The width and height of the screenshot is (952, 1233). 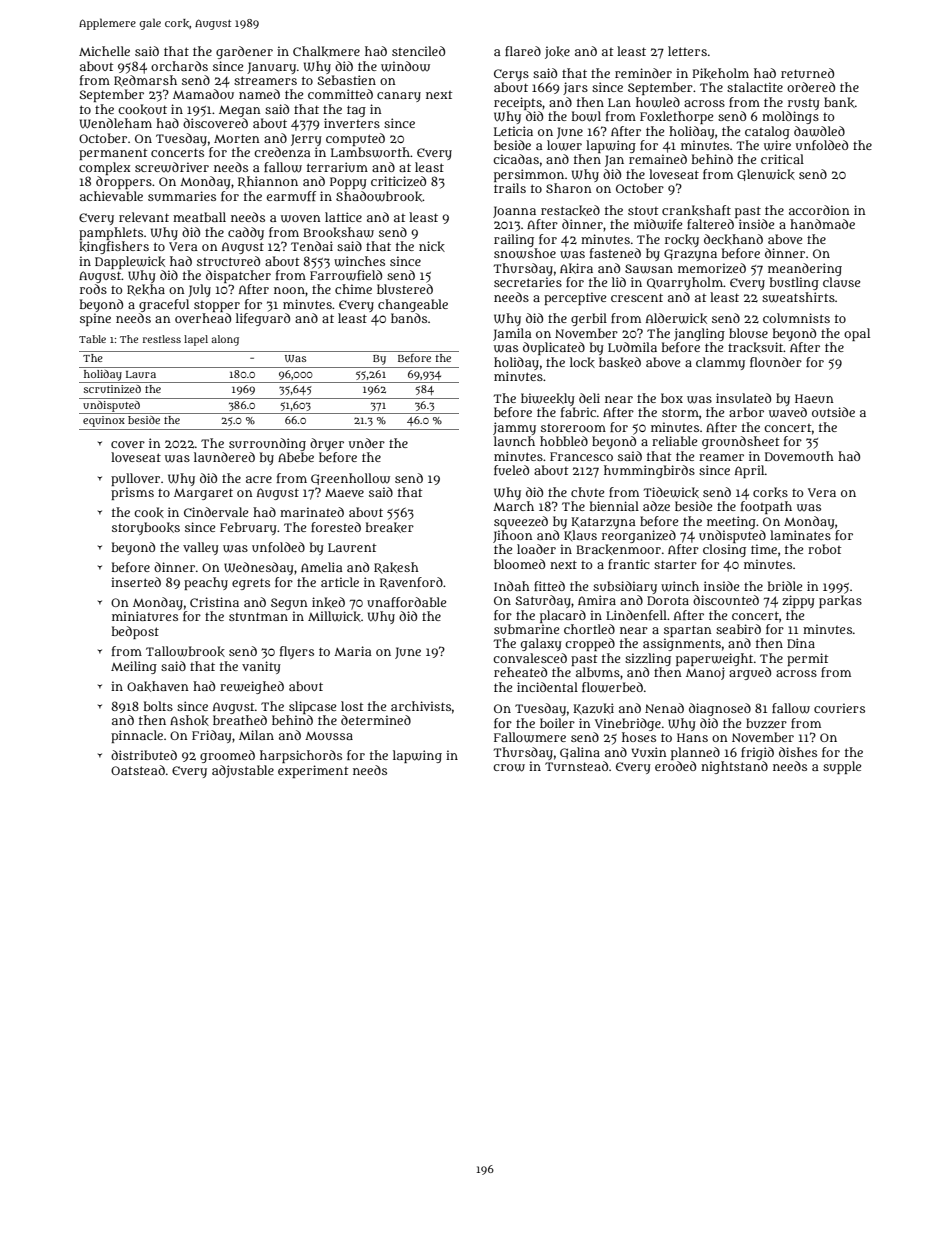 What do you see at coordinates (799, 456) in the screenshot?
I see `Dovemouth` at bounding box center [799, 456].
